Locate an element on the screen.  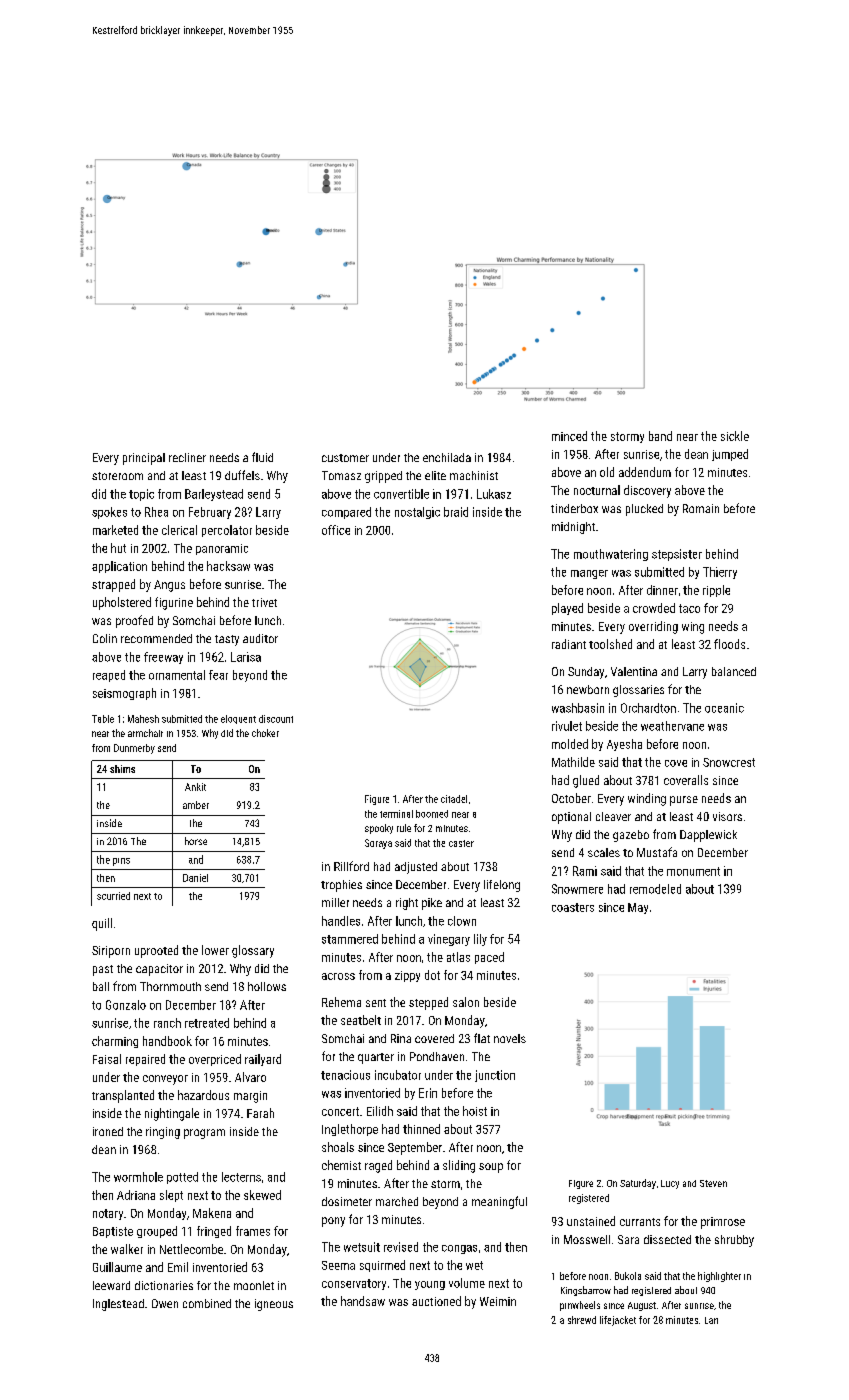
jumped is located at coordinates (730, 455).
